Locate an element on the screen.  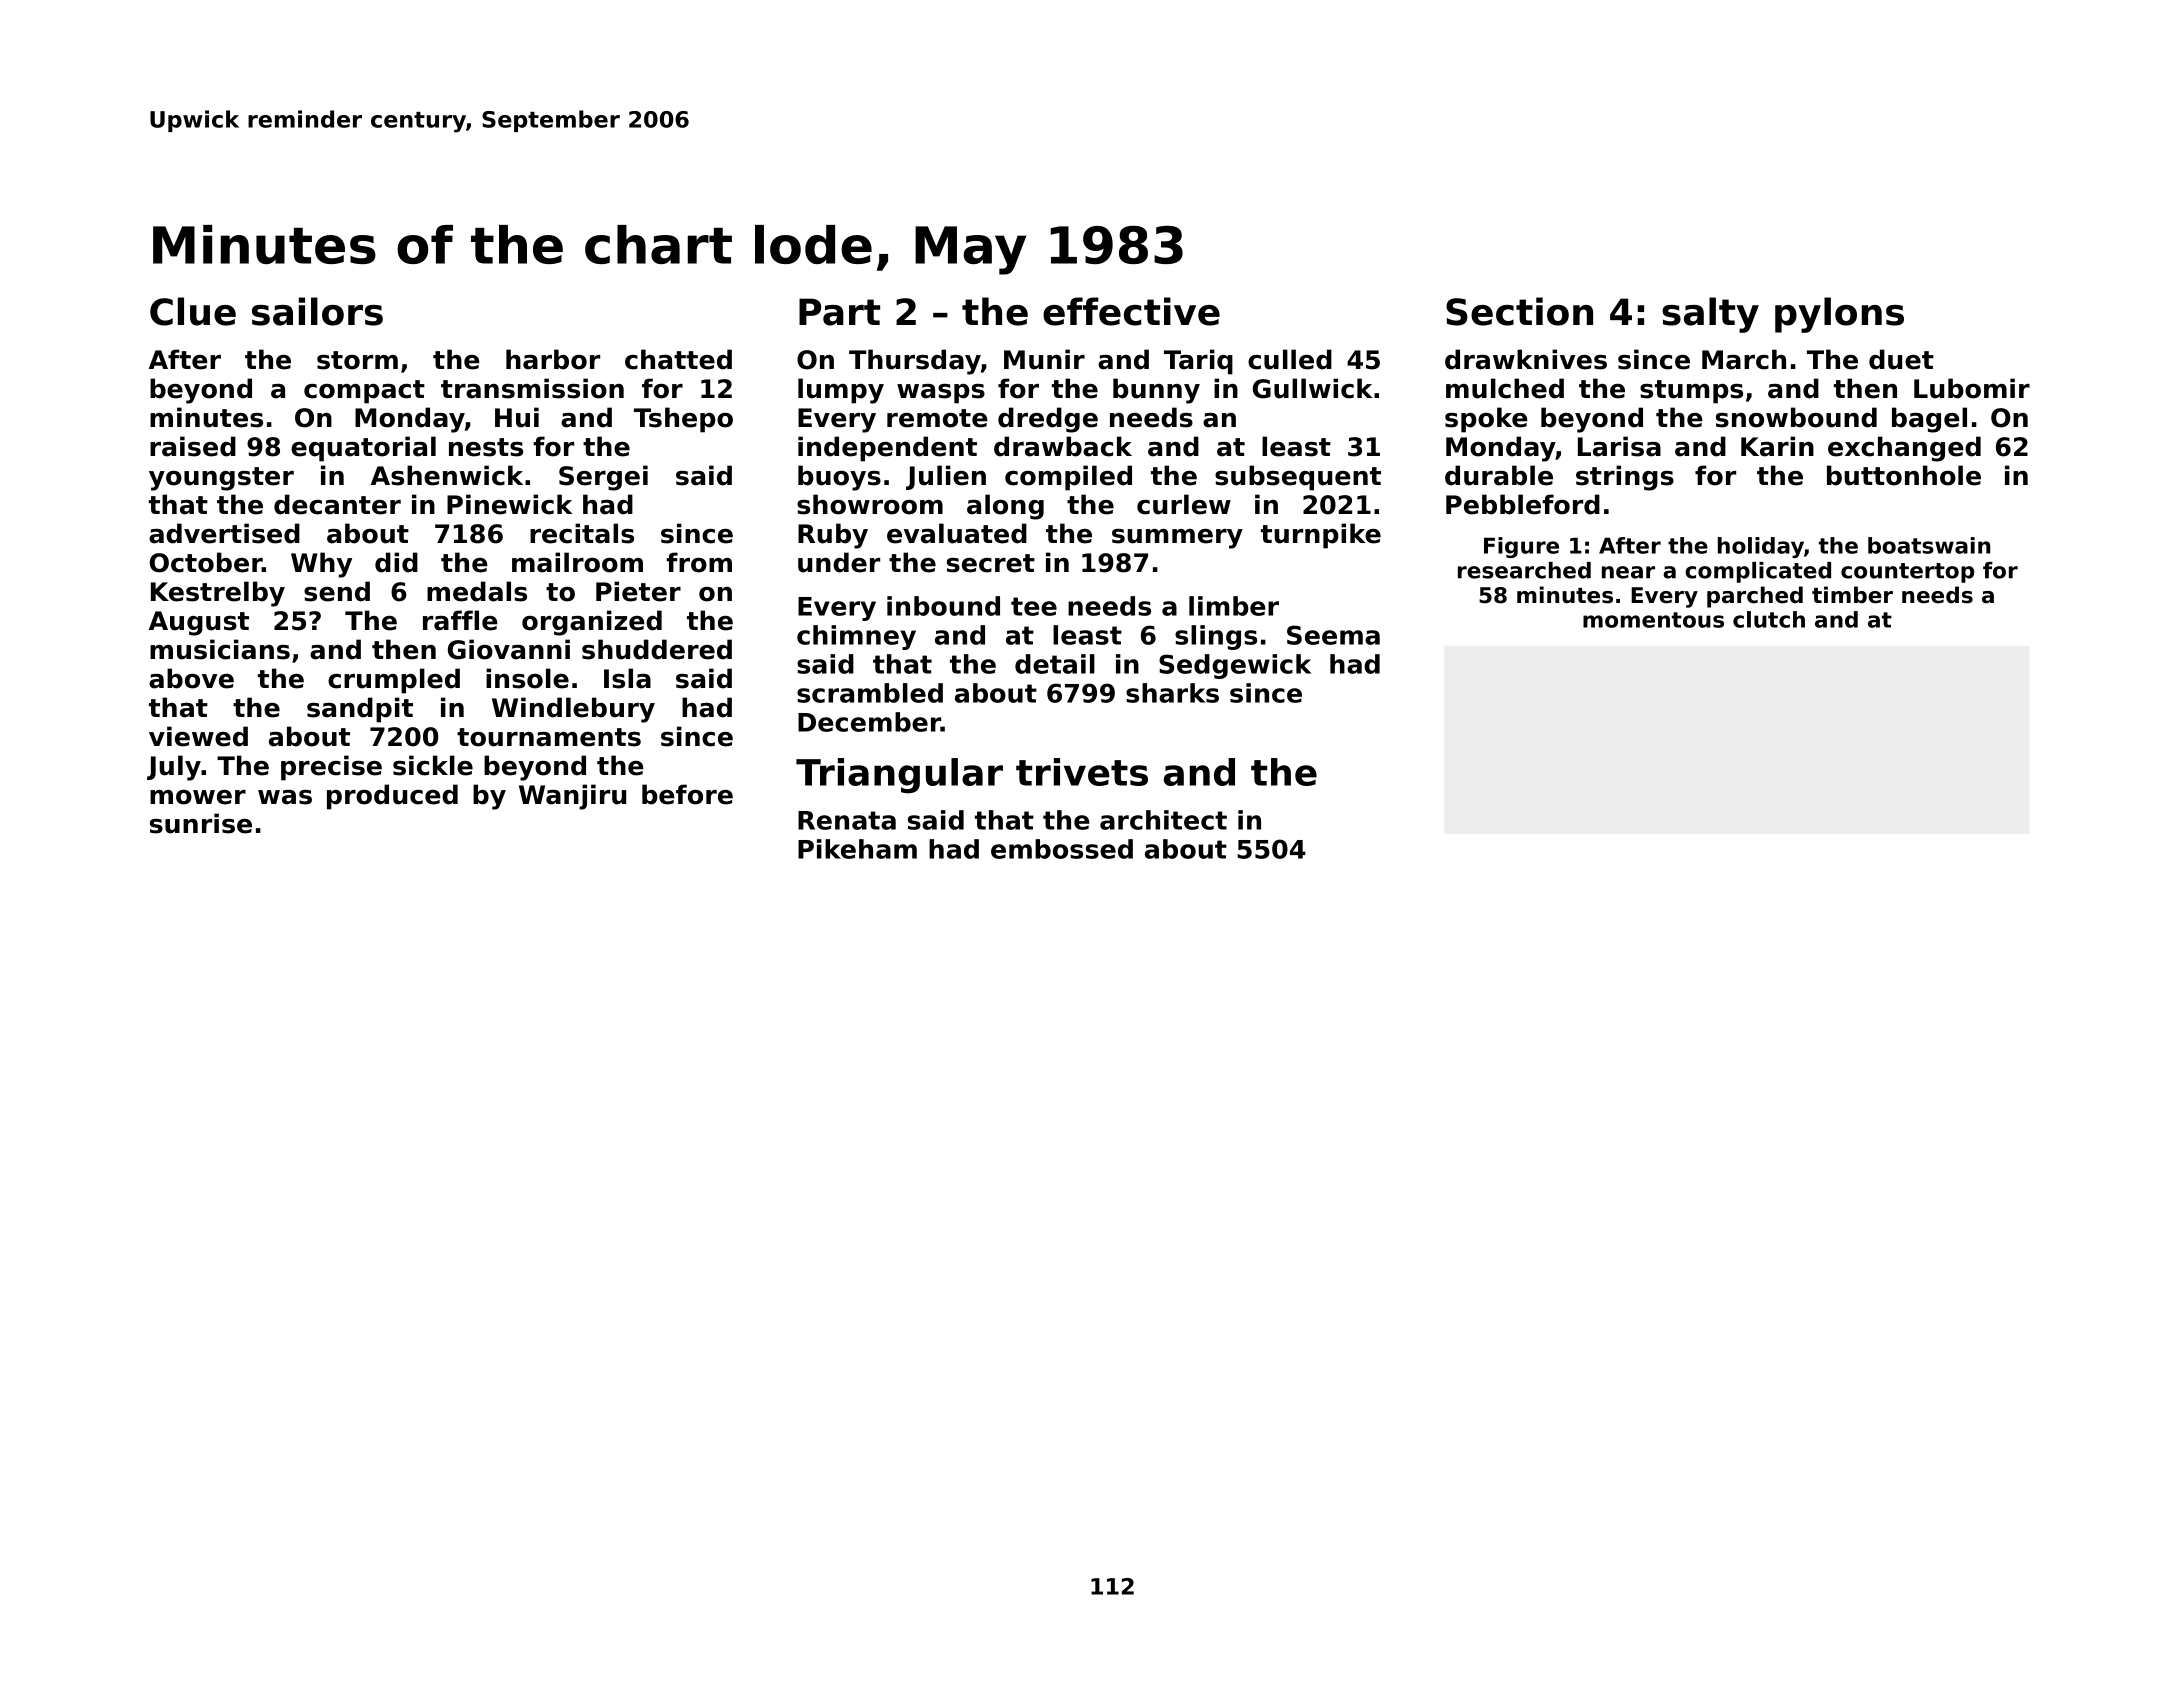
effective is located at coordinates (1131, 311).
